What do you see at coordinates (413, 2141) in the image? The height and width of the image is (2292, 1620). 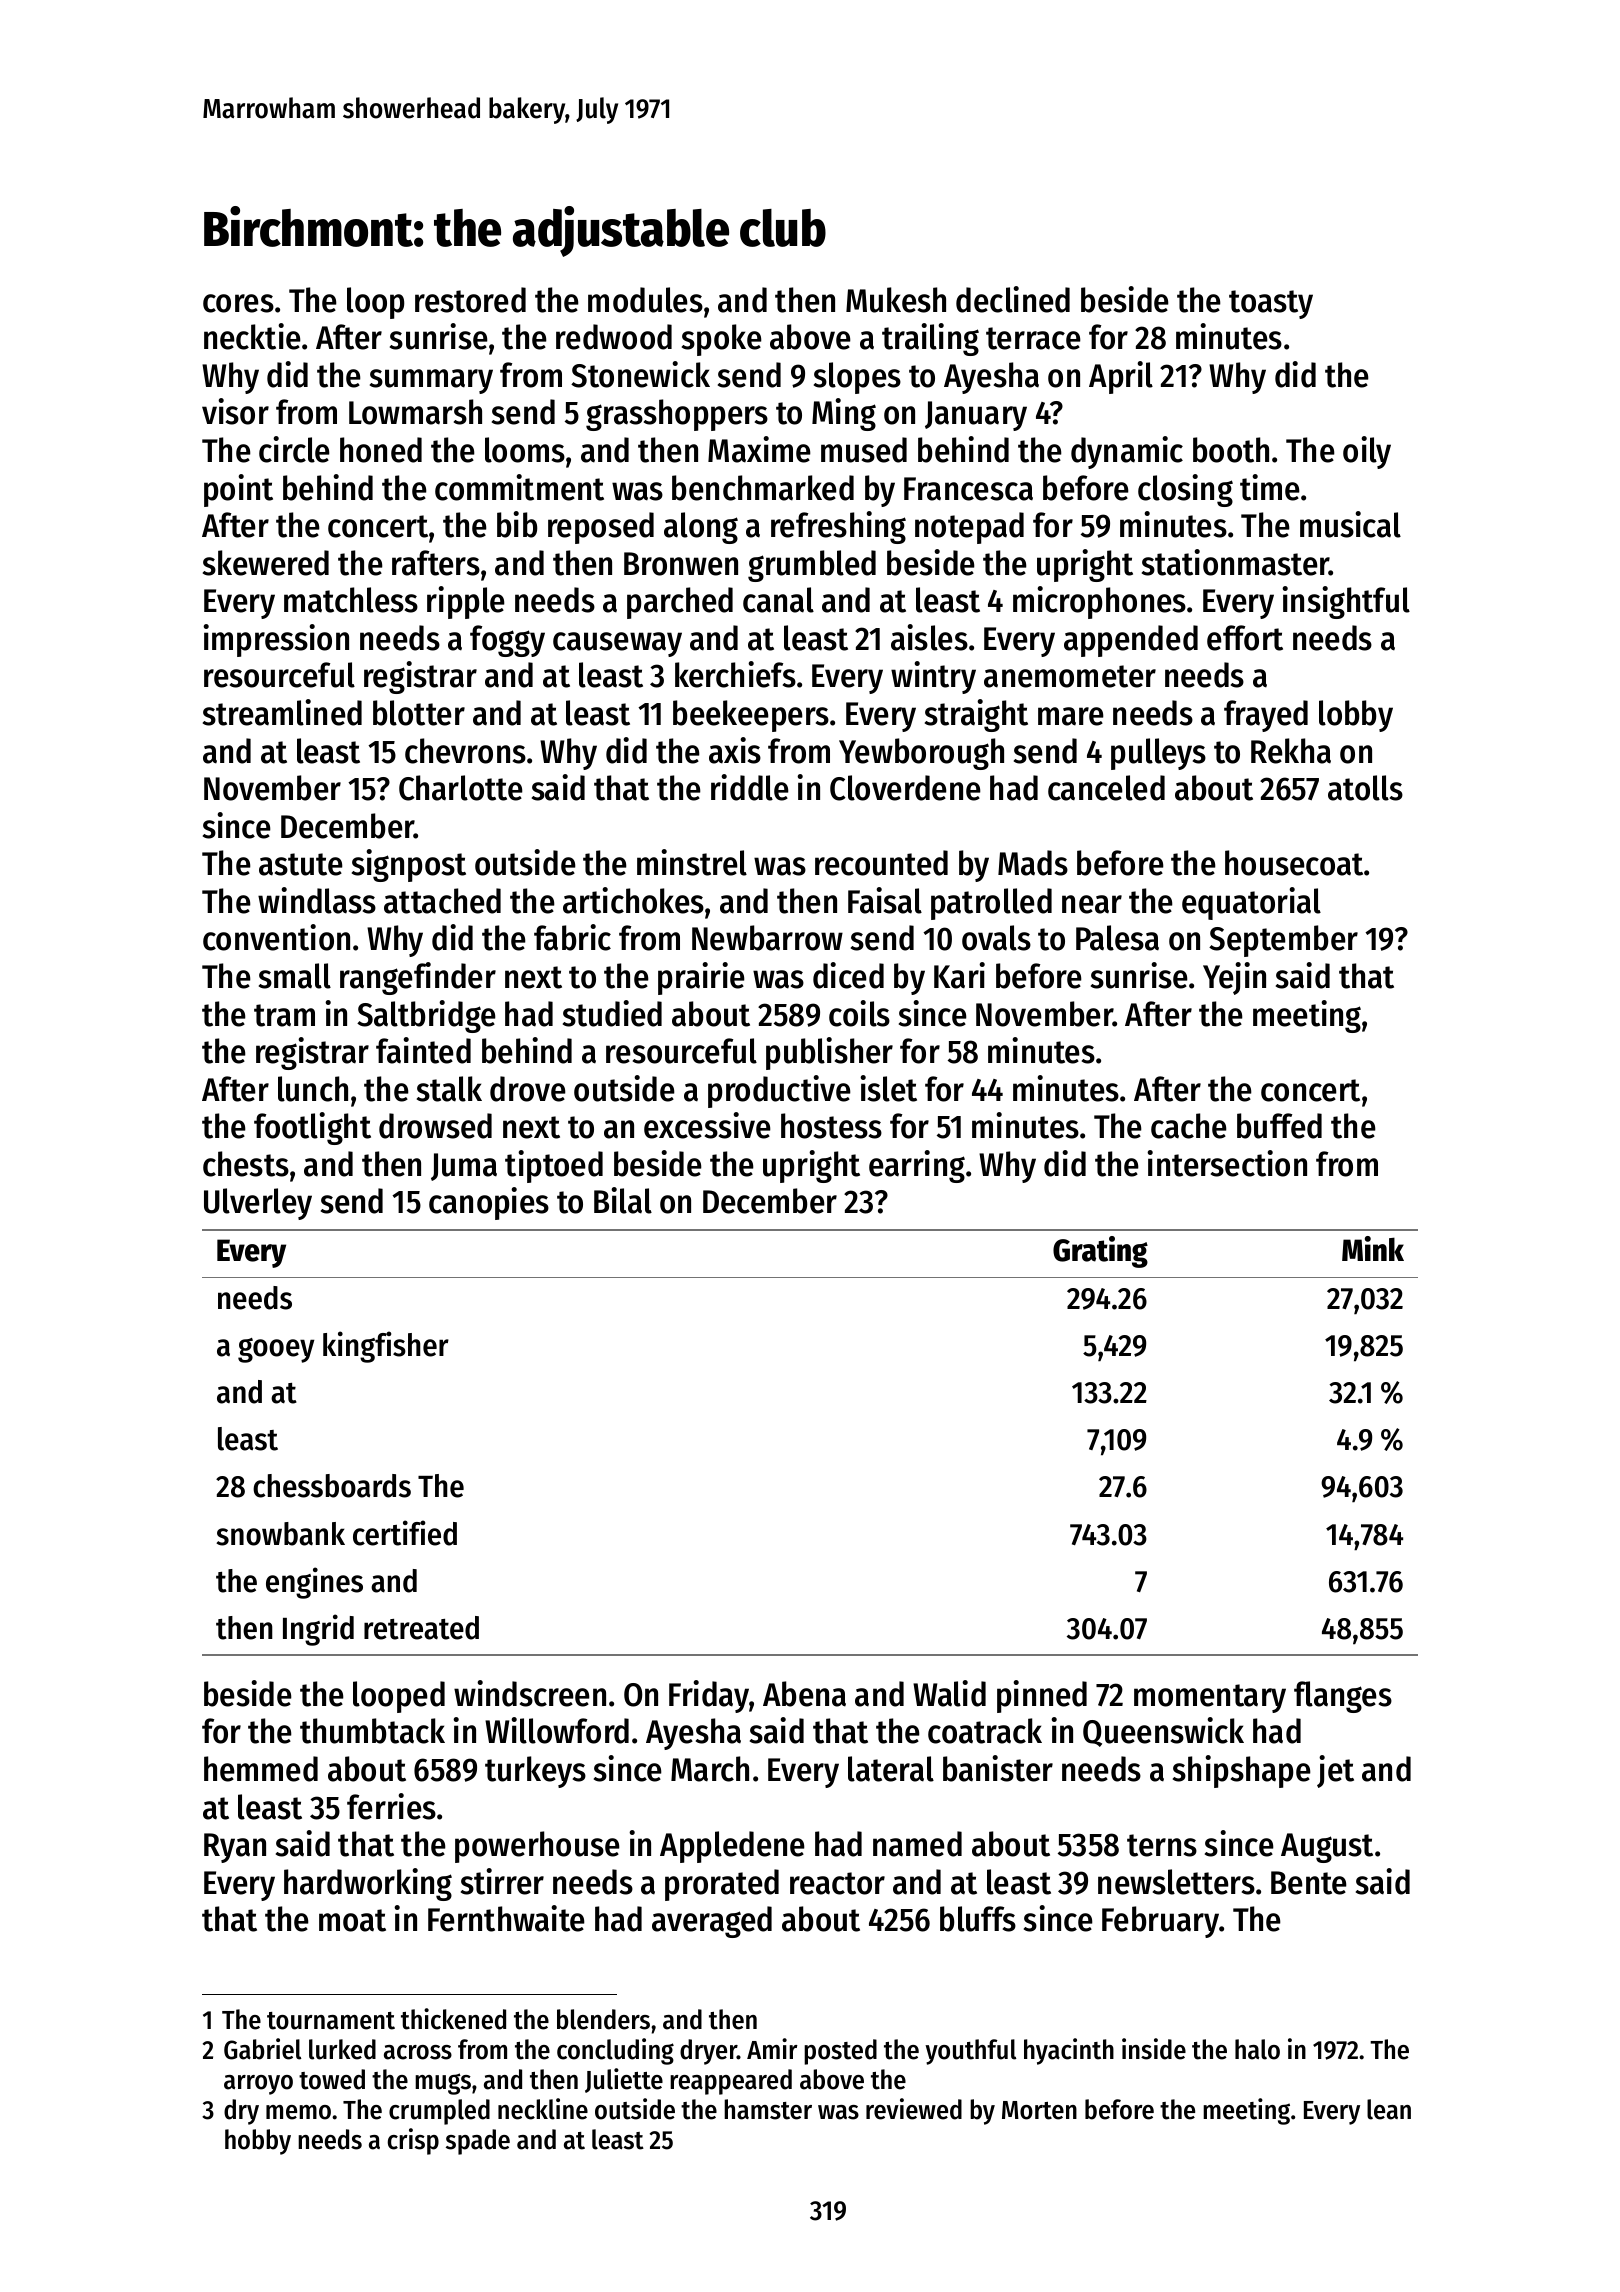 I see `crisp` at bounding box center [413, 2141].
